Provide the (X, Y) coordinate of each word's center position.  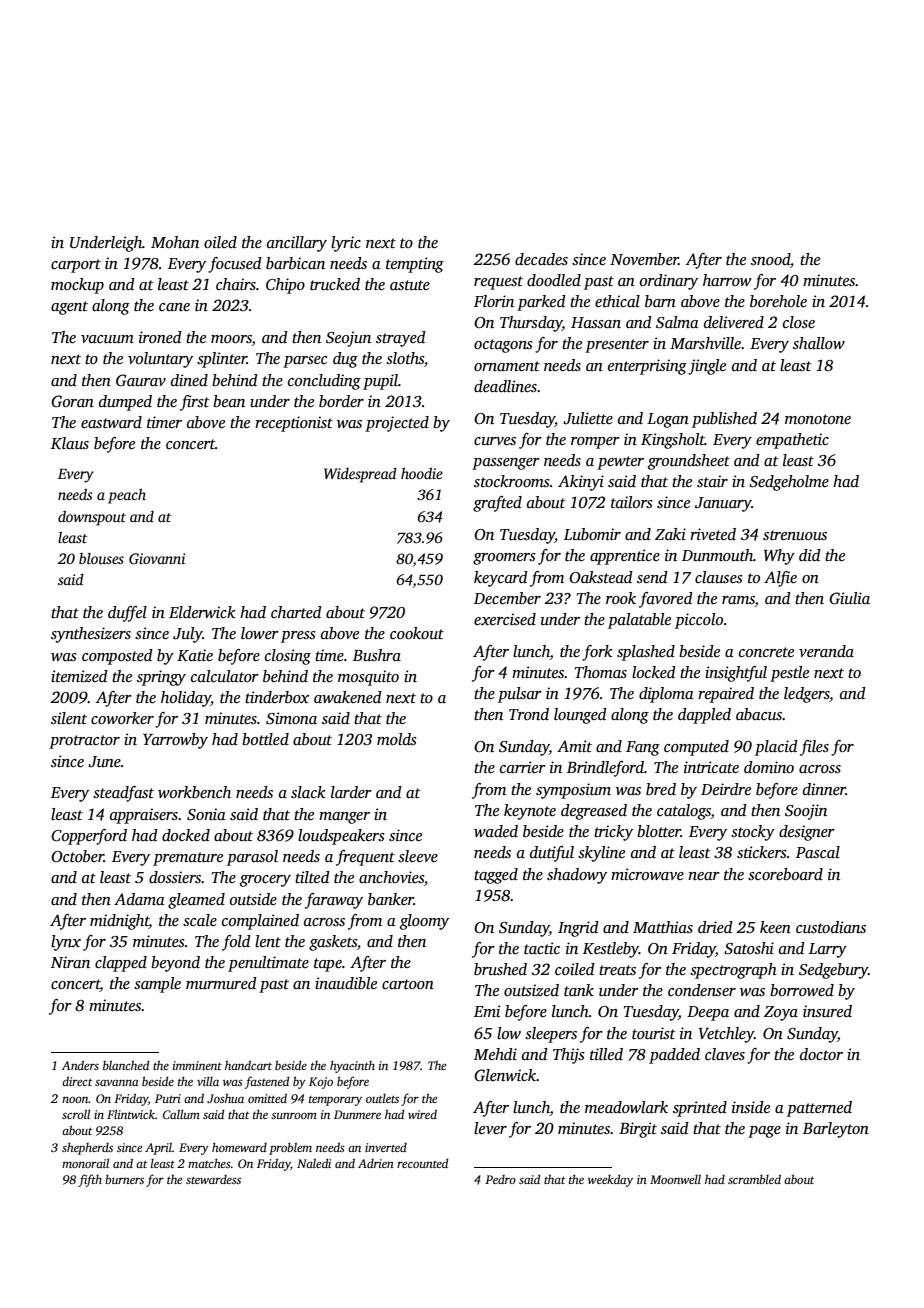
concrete (766, 652)
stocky (753, 833)
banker (391, 899)
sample (157, 985)
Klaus (70, 443)
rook (621, 598)
